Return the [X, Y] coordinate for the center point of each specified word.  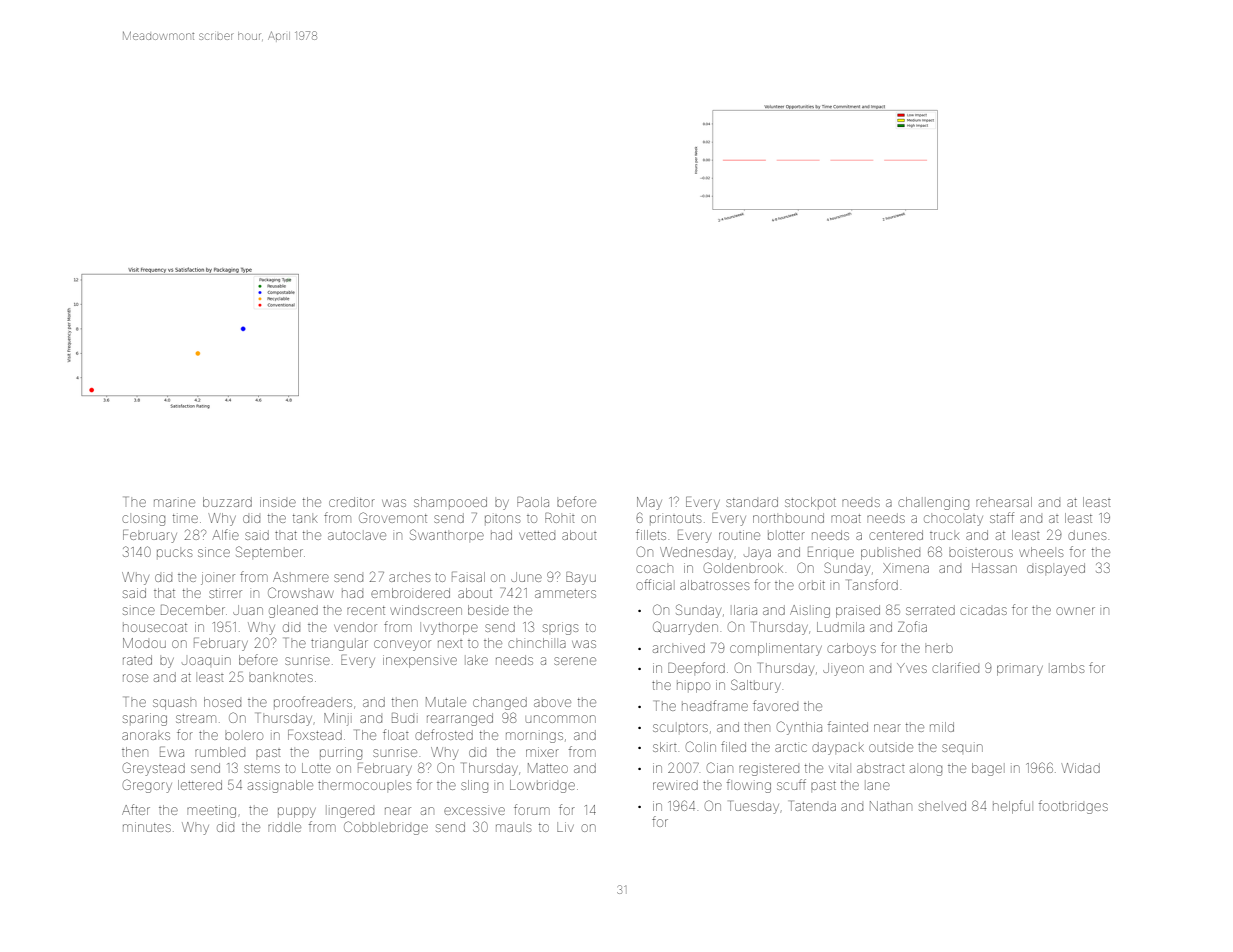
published [890, 554]
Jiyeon [843, 669]
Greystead [154, 769]
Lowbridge [542, 786]
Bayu [581, 578]
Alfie [225, 534]
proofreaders [313, 701]
